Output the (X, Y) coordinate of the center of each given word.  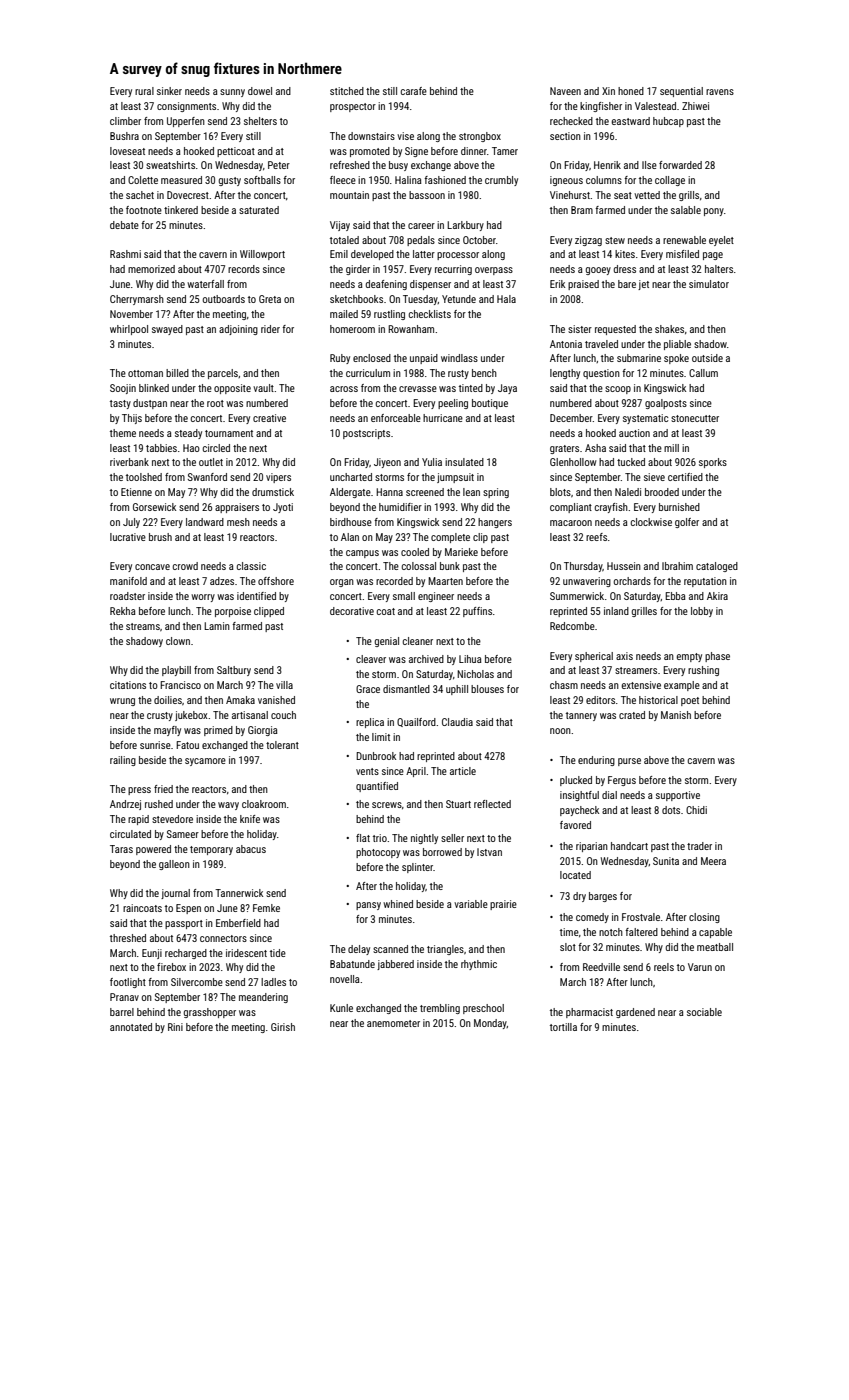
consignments (186, 107)
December (571, 418)
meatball (715, 947)
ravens (720, 92)
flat (363, 838)
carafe (414, 91)
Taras (121, 849)
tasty (120, 404)
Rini (175, 1027)
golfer (687, 523)
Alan (350, 537)
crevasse (418, 389)
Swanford (207, 477)
